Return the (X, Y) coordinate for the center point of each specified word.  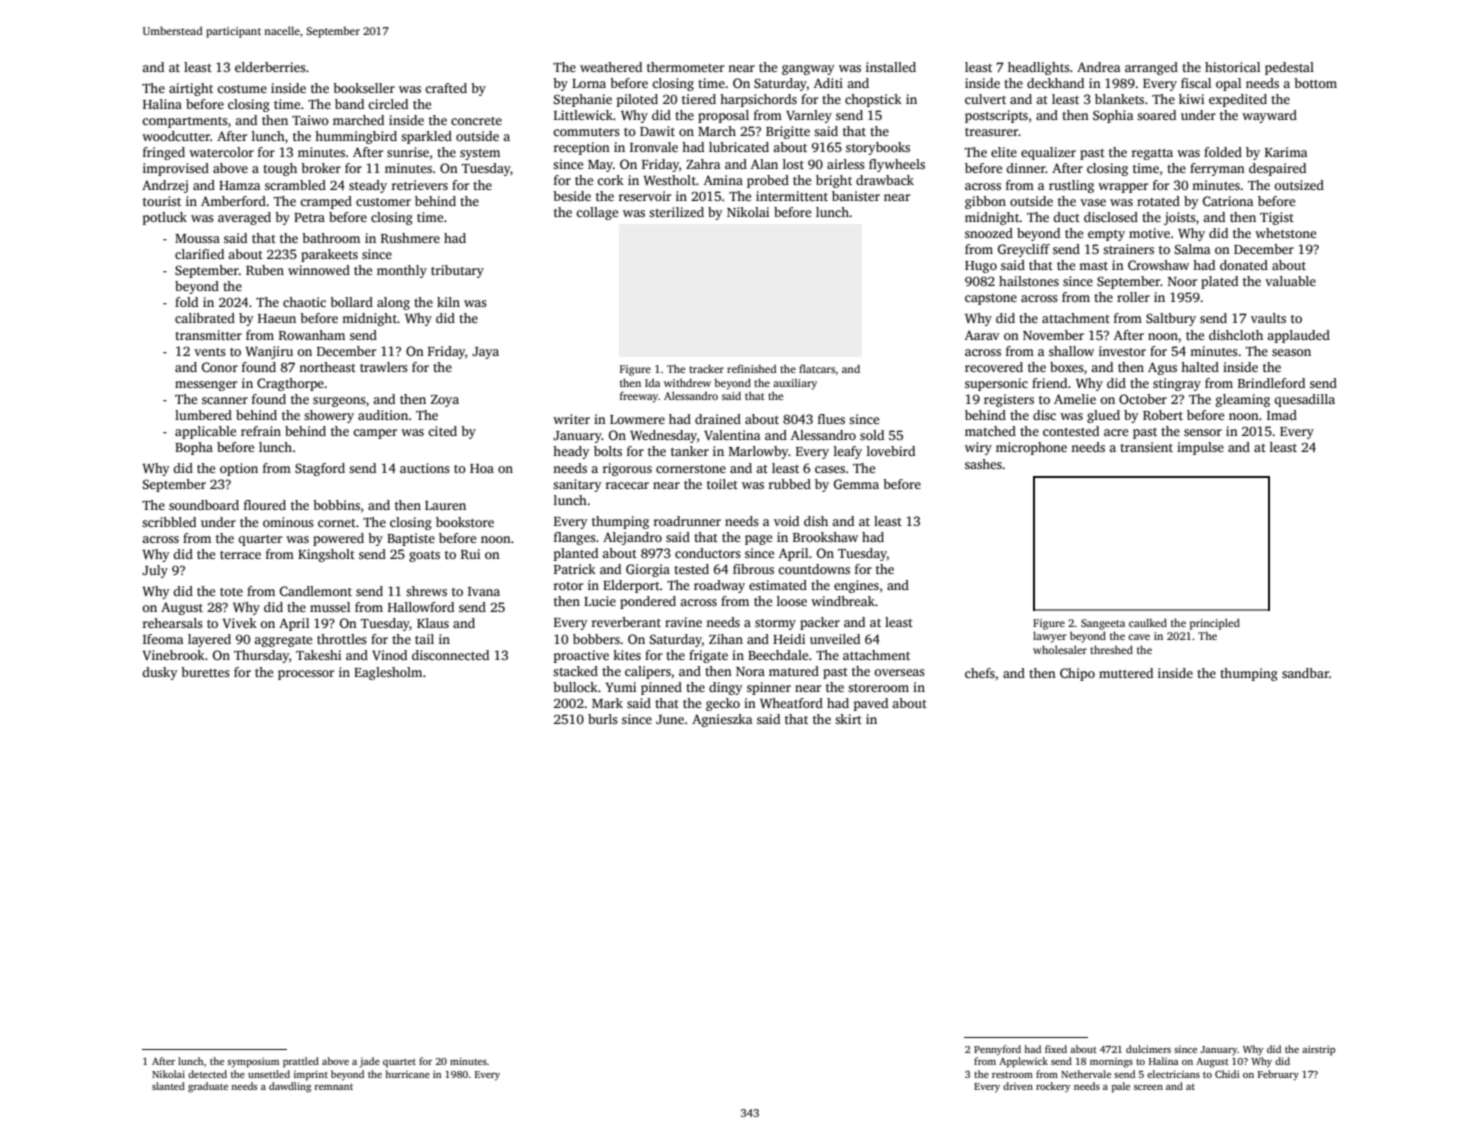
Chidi (1227, 1074)
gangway (808, 70)
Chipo (1077, 674)
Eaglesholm (388, 673)
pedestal (1289, 68)
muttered (1126, 673)
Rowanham (312, 335)
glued (1103, 416)
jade (369, 1062)
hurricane (407, 1074)
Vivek (239, 623)
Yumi (620, 687)
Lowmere (637, 419)
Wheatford (791, 703)
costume (242, 89)
